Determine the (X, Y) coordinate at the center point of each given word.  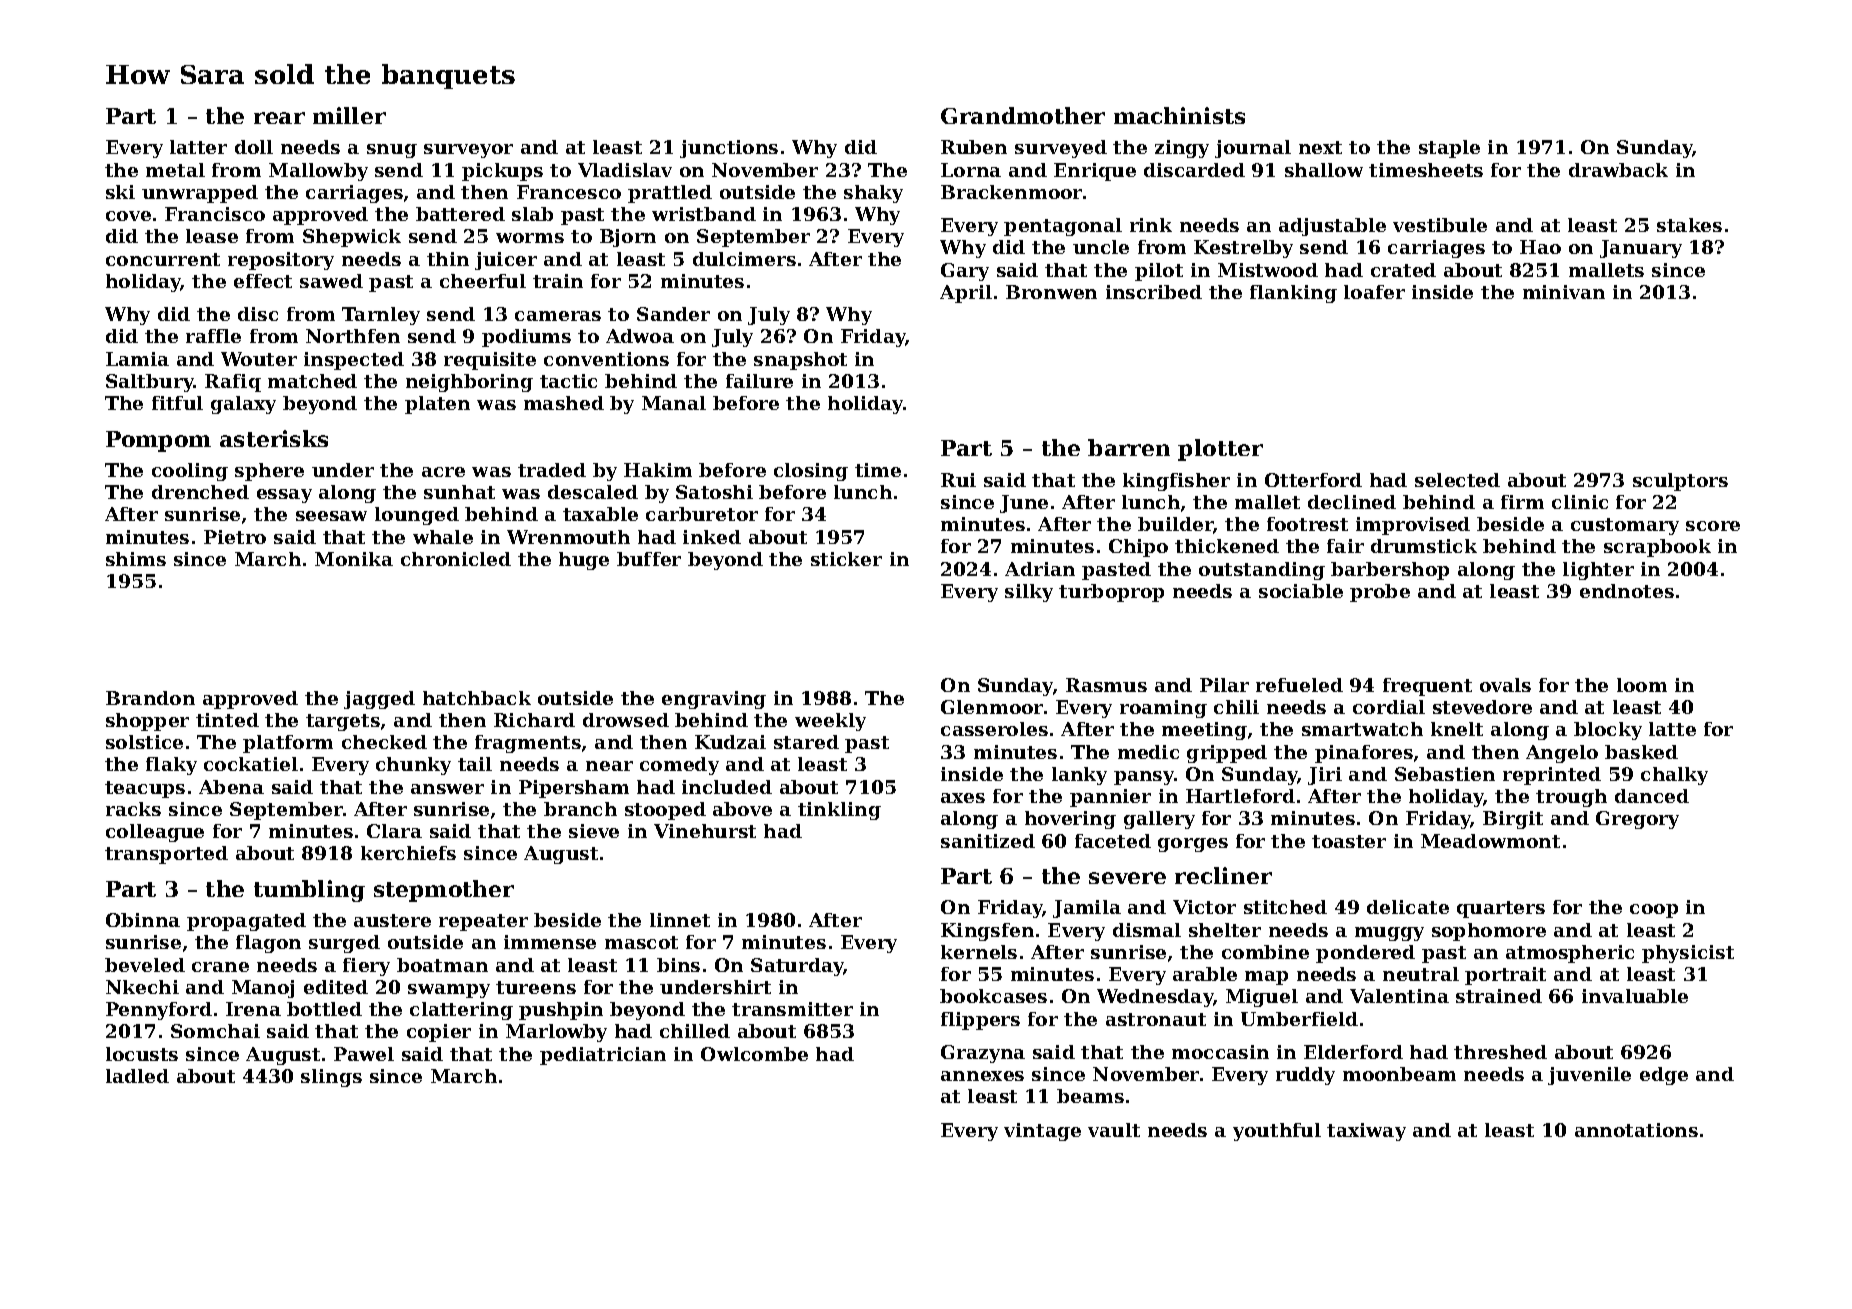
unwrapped (200, 194)
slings (331, 1078)
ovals (1505, 685)
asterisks (274, 438)
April (966, 294)
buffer (649, 559)
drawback (1618, 170)
